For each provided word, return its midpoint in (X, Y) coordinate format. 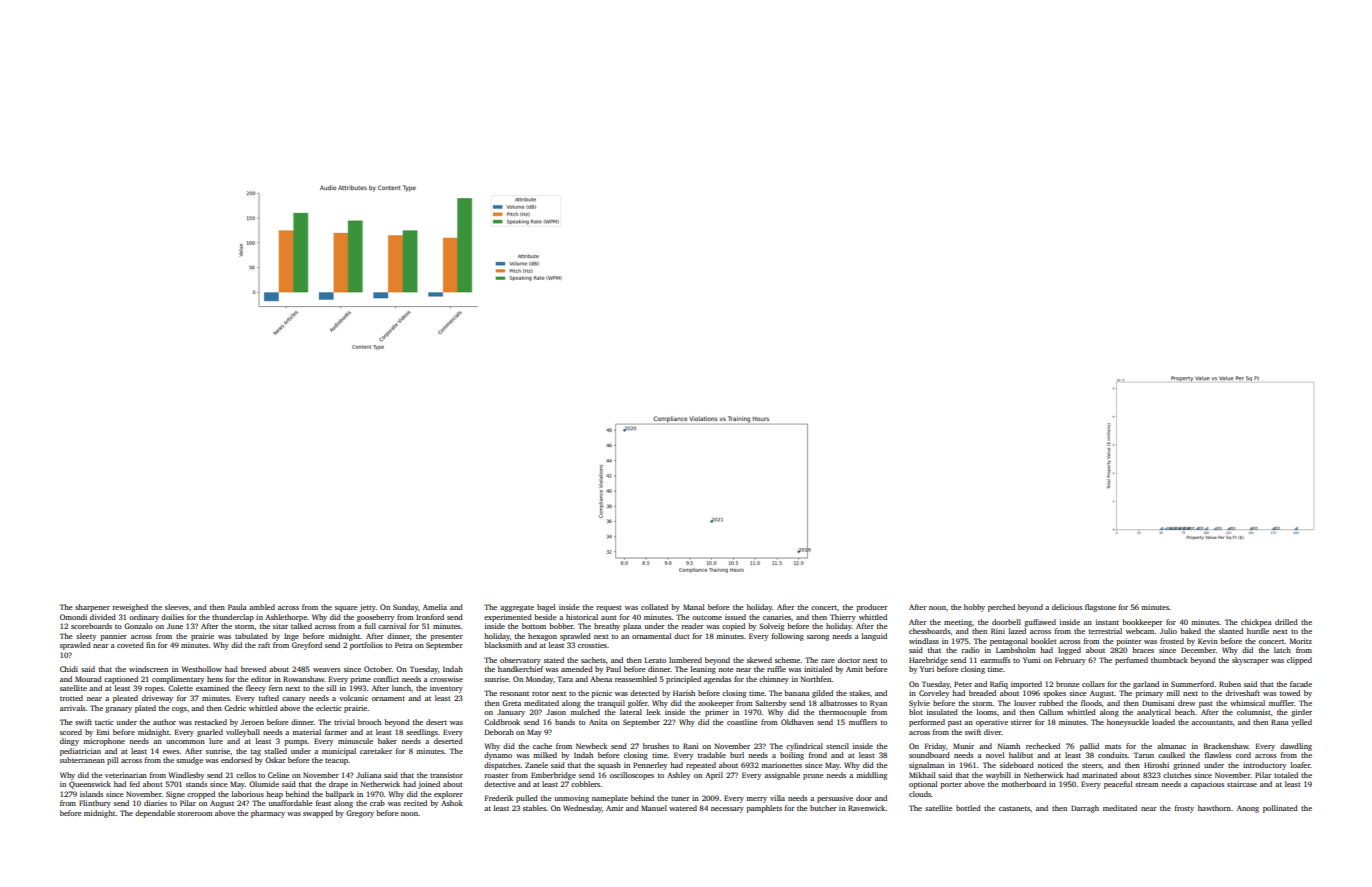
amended (577, 669)
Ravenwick (867, 808)
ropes (154, 690)
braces (1143, 650)
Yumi (1031, 660)
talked (301, 626)
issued (735, 617)
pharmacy (268, 814)
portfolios (366, 646)
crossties (592, 645)
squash (609, 766)
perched (1001, 608)
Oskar (275, 760)
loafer (1300, 765)
